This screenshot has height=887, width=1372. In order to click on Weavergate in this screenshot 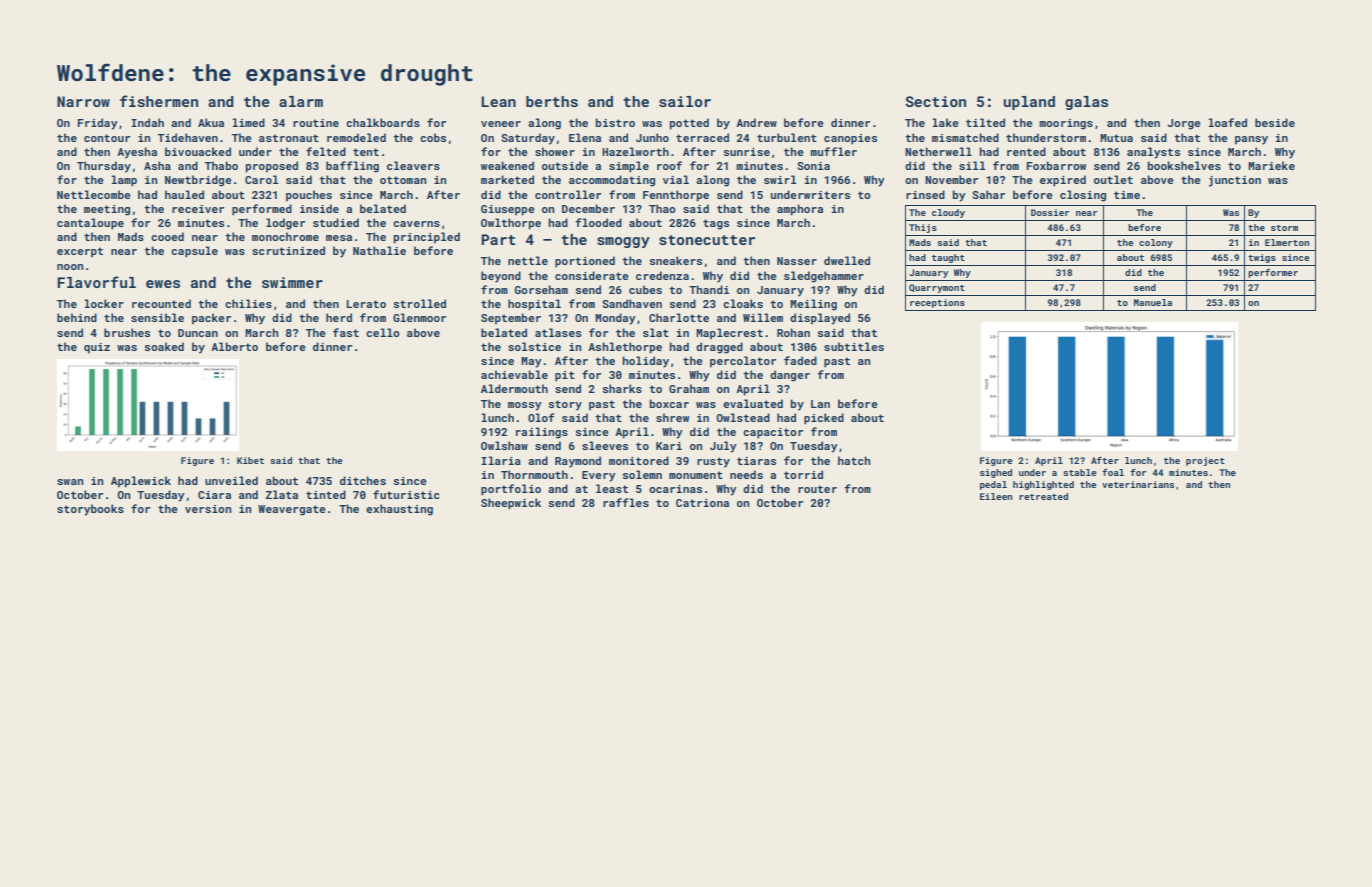, I will do `click(292, 510)`.
